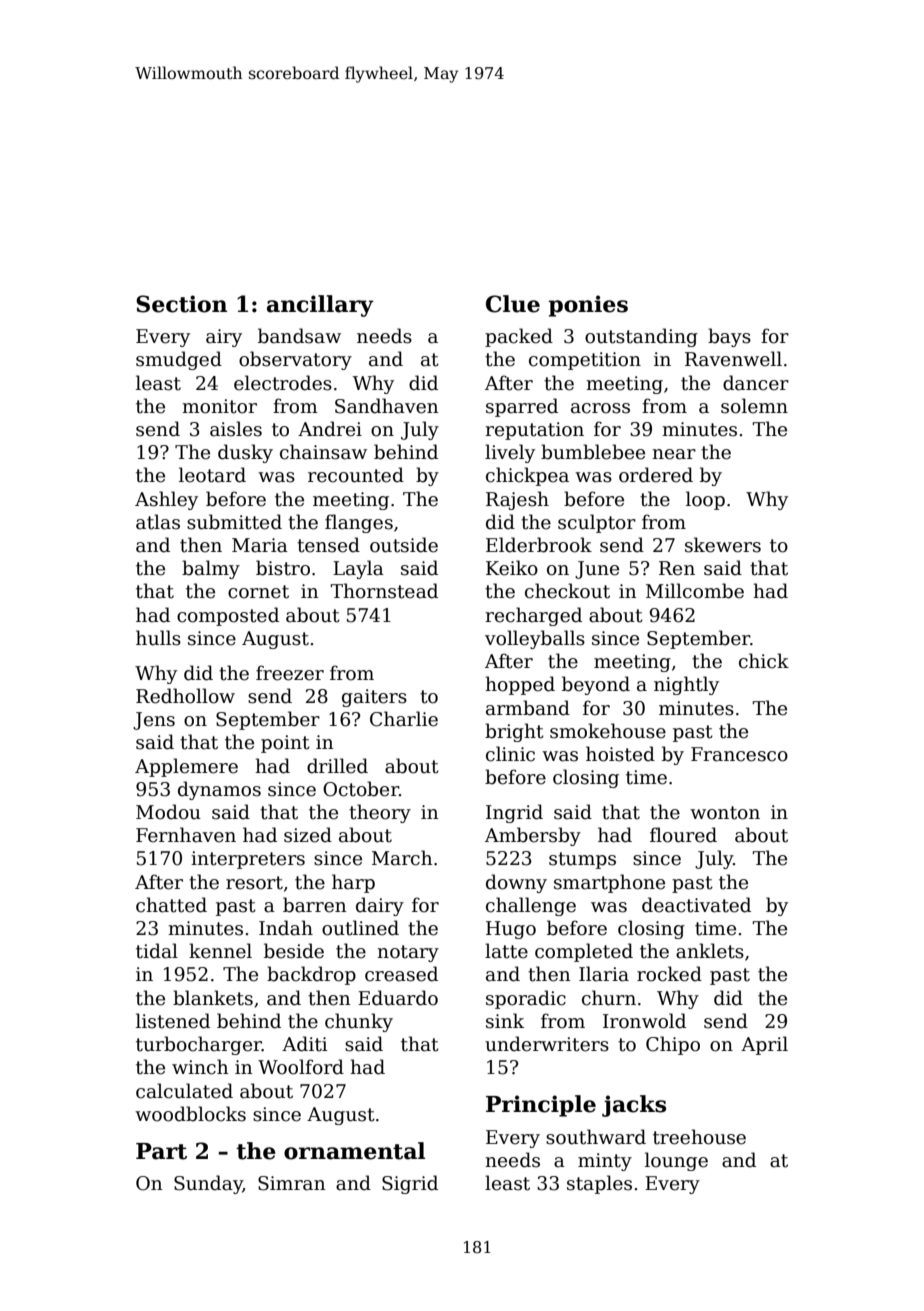 The image size is (924, 1311). I want to click on bays, so click(729, 337).
